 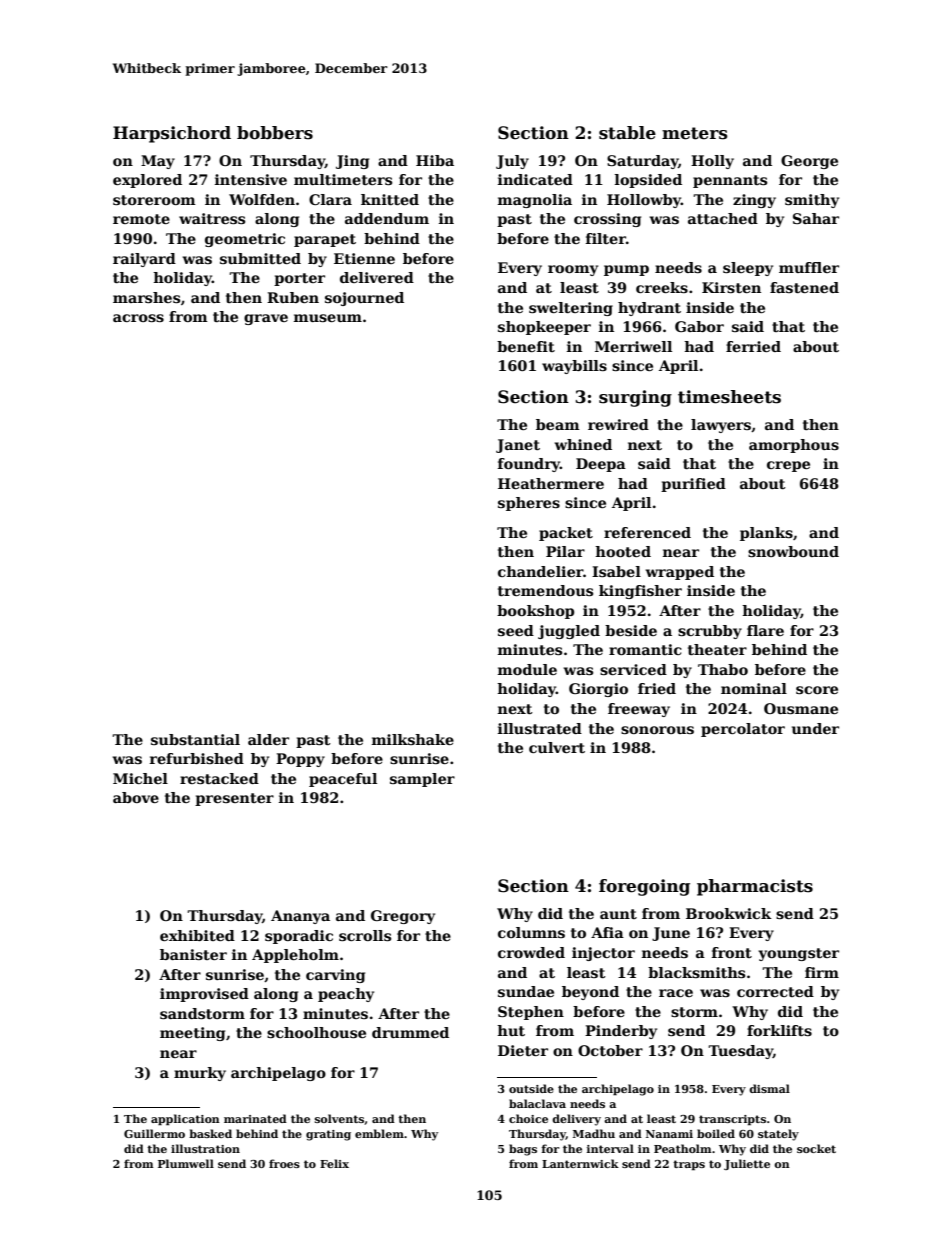 I want to click on crepe, so click(x=788, y=466).
